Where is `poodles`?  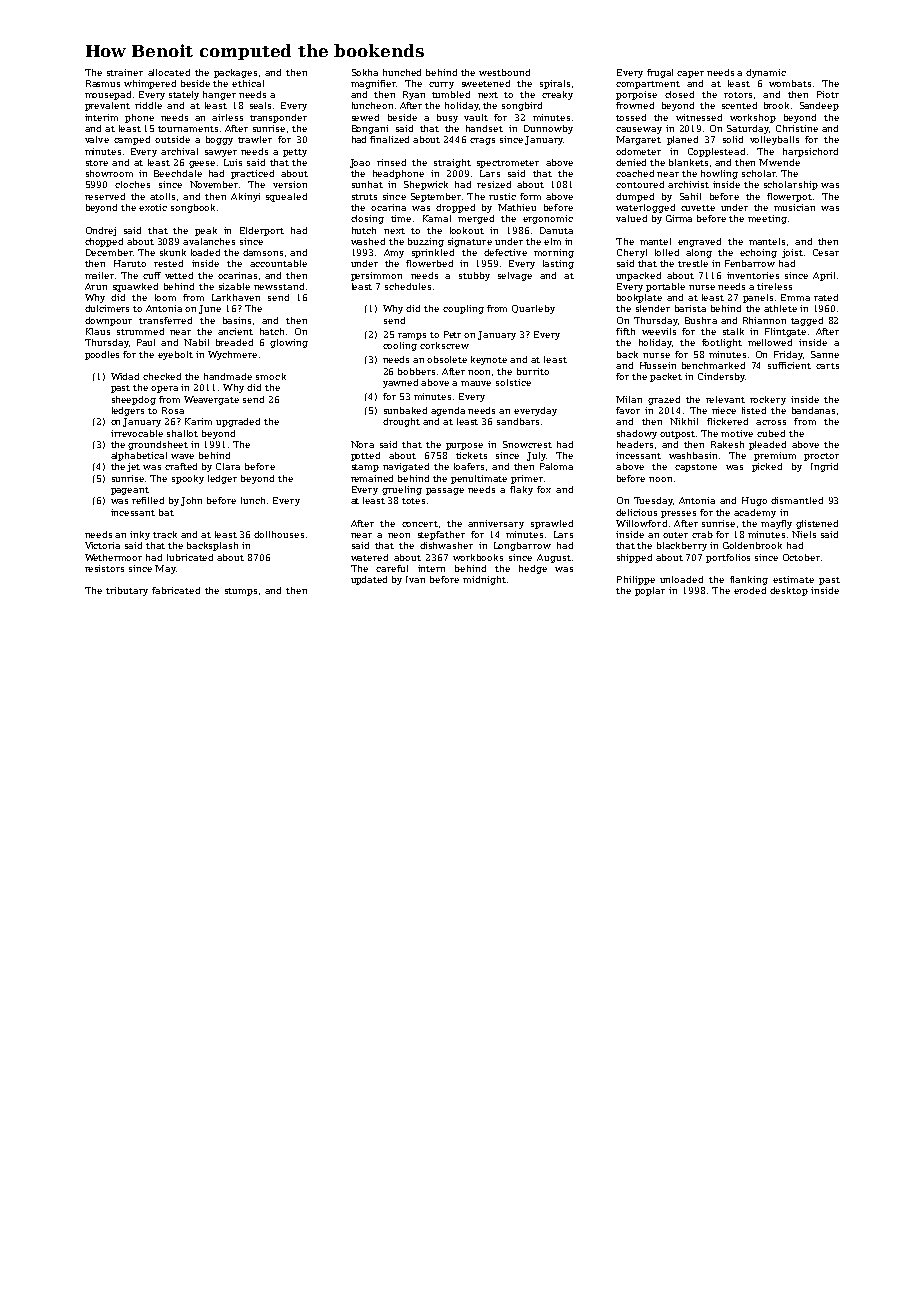 poodles is located at coordinates (102, 355).
